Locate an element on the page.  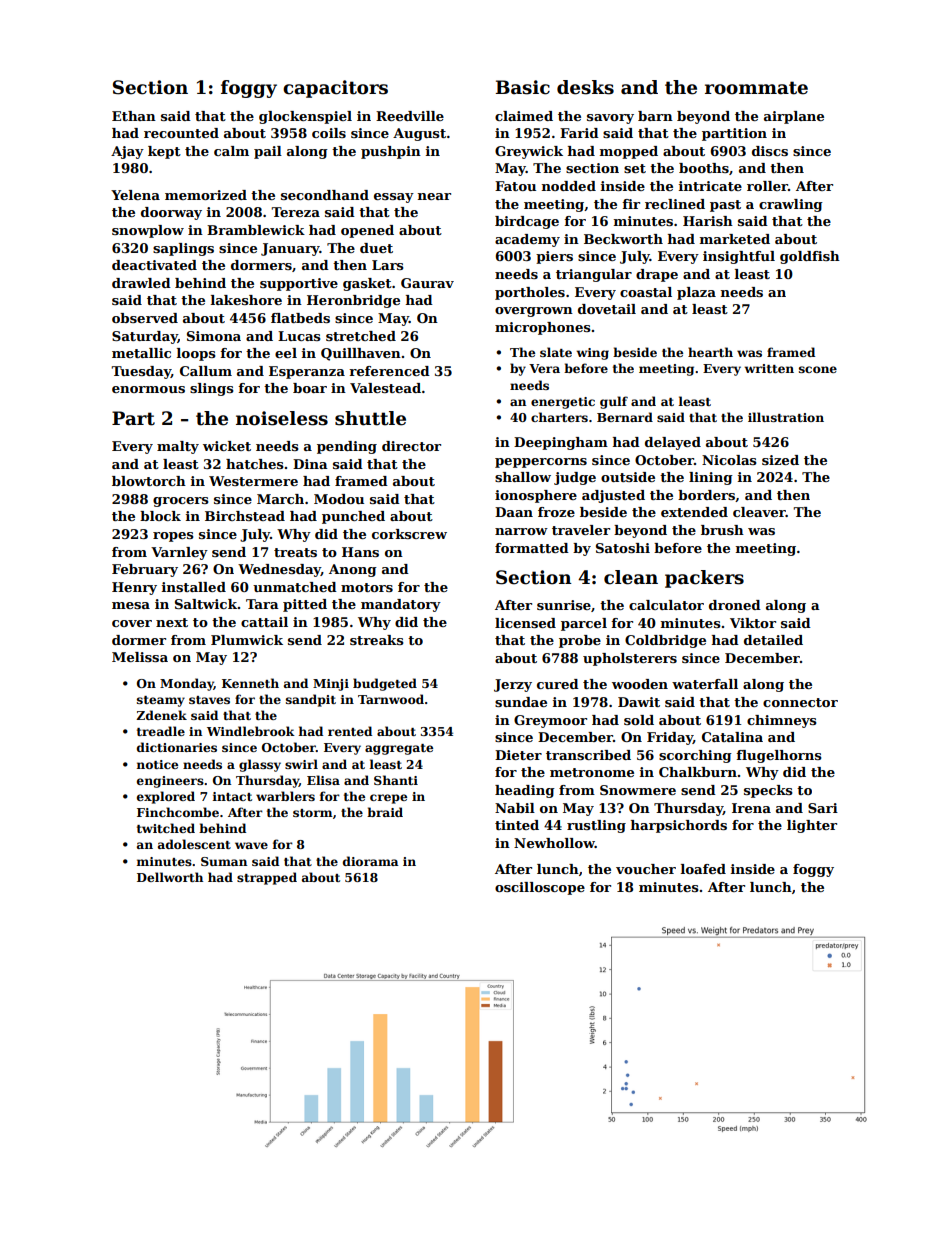
roommate is located at coordinates (756, 88).
